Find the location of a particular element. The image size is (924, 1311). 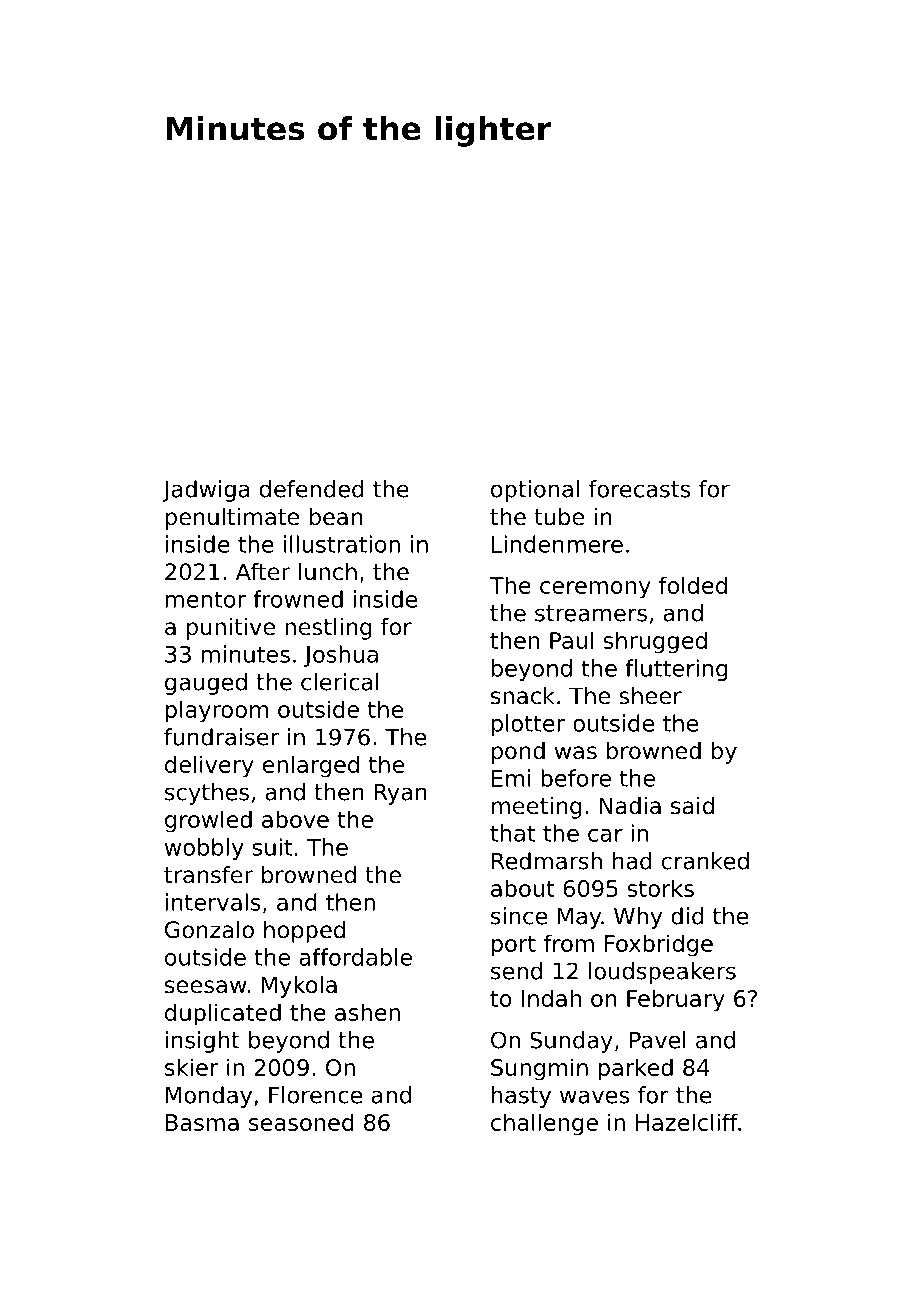

Ryan is located at coordinates (400, 794).
